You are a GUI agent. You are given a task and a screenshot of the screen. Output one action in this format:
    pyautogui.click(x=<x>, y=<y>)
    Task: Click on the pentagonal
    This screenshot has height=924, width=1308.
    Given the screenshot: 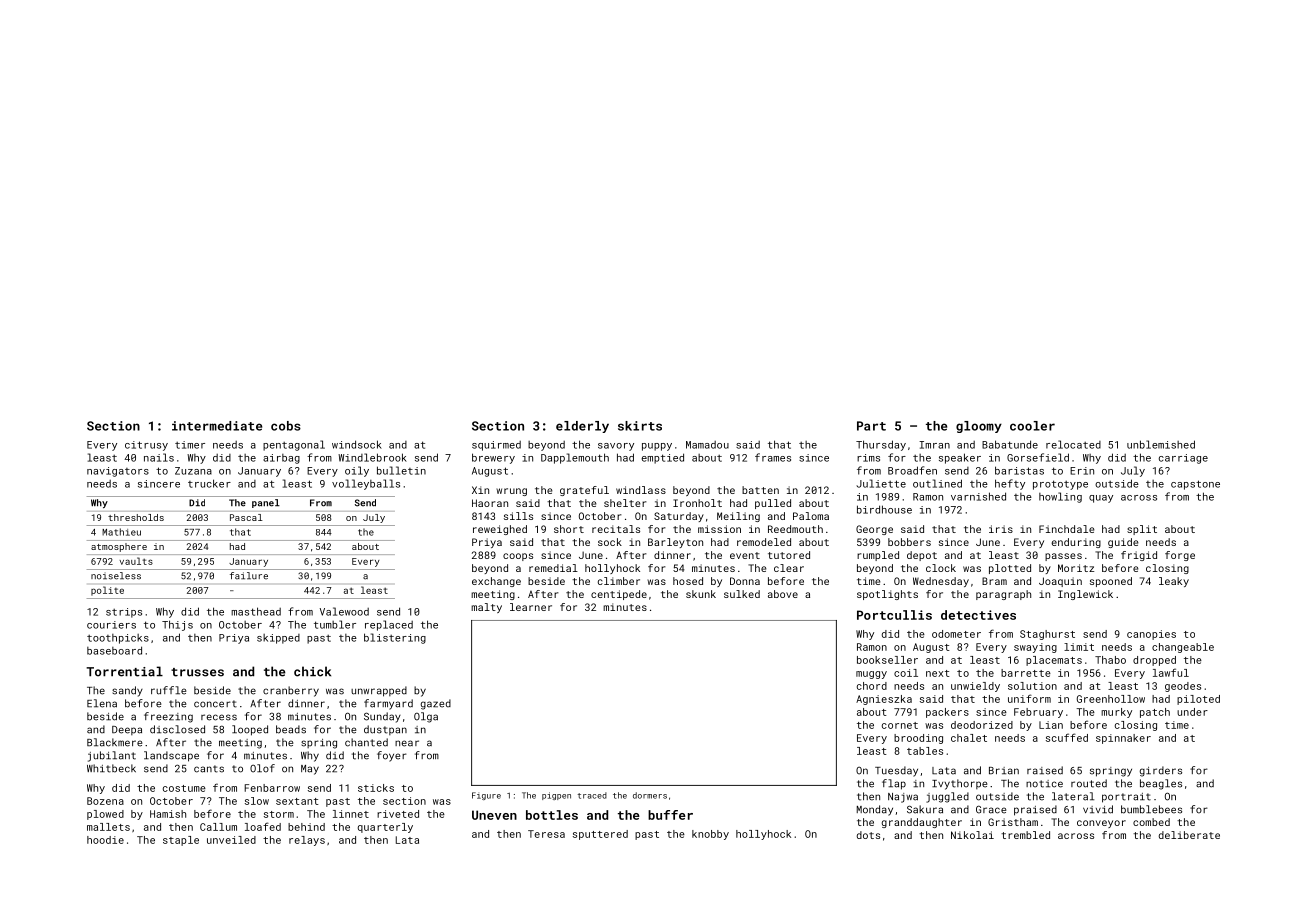 What is the action you would take?
    pyautogui.click(x=294, y=445)
